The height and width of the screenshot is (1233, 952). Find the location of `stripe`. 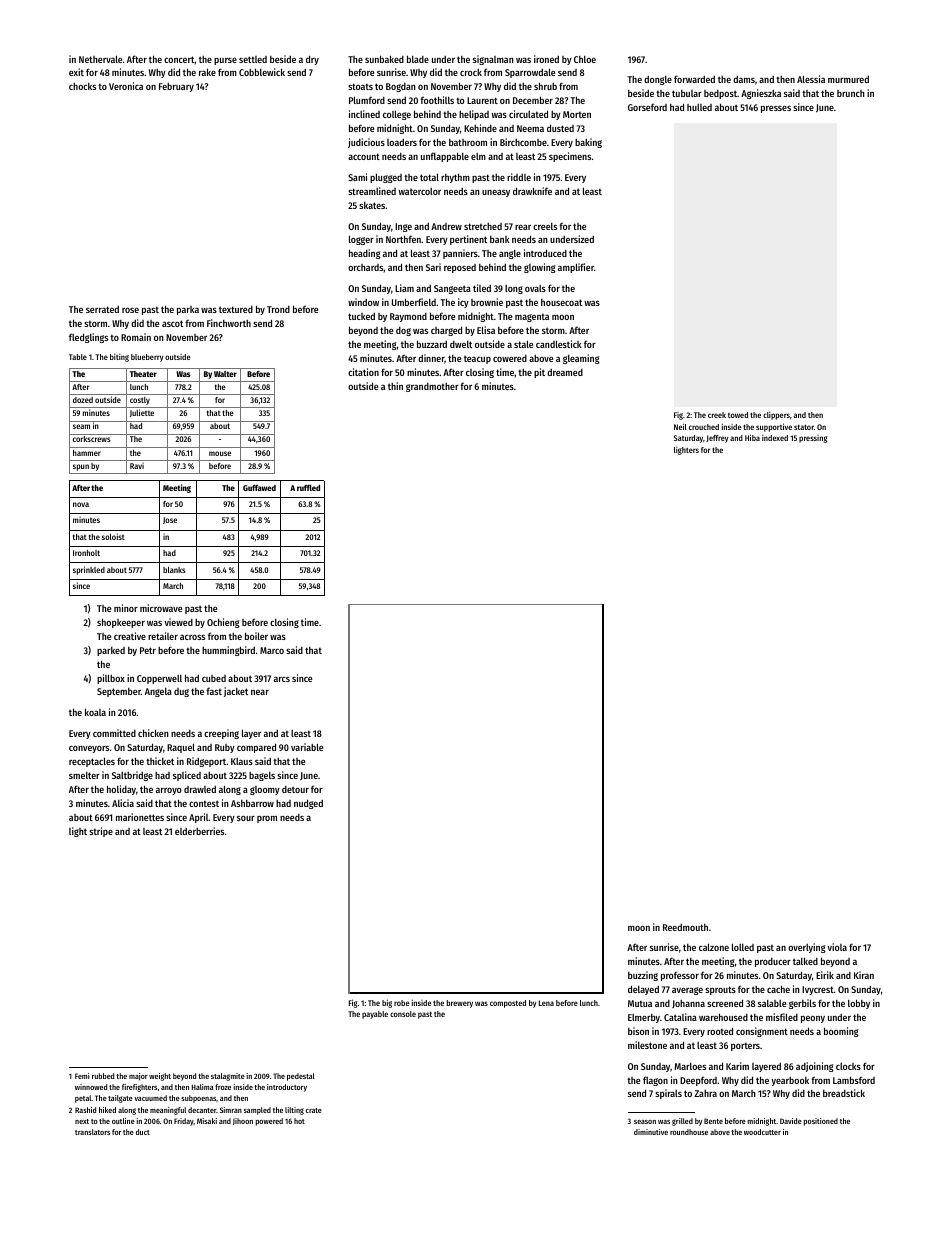

stripe is located at coordinates (101, 832).
